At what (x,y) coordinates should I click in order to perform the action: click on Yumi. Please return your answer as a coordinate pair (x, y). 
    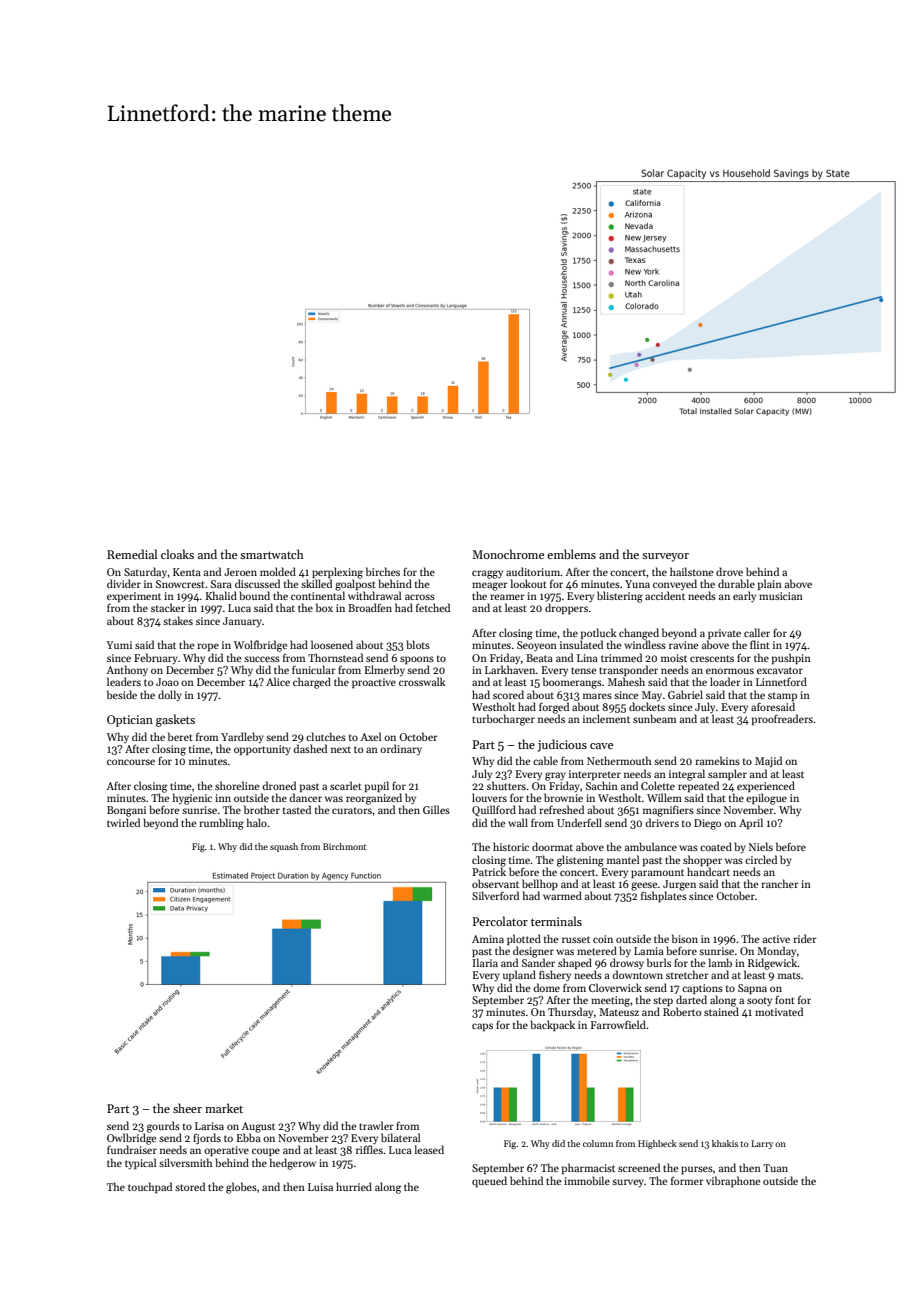
    Looking at the image, I should click on (119, 645).
